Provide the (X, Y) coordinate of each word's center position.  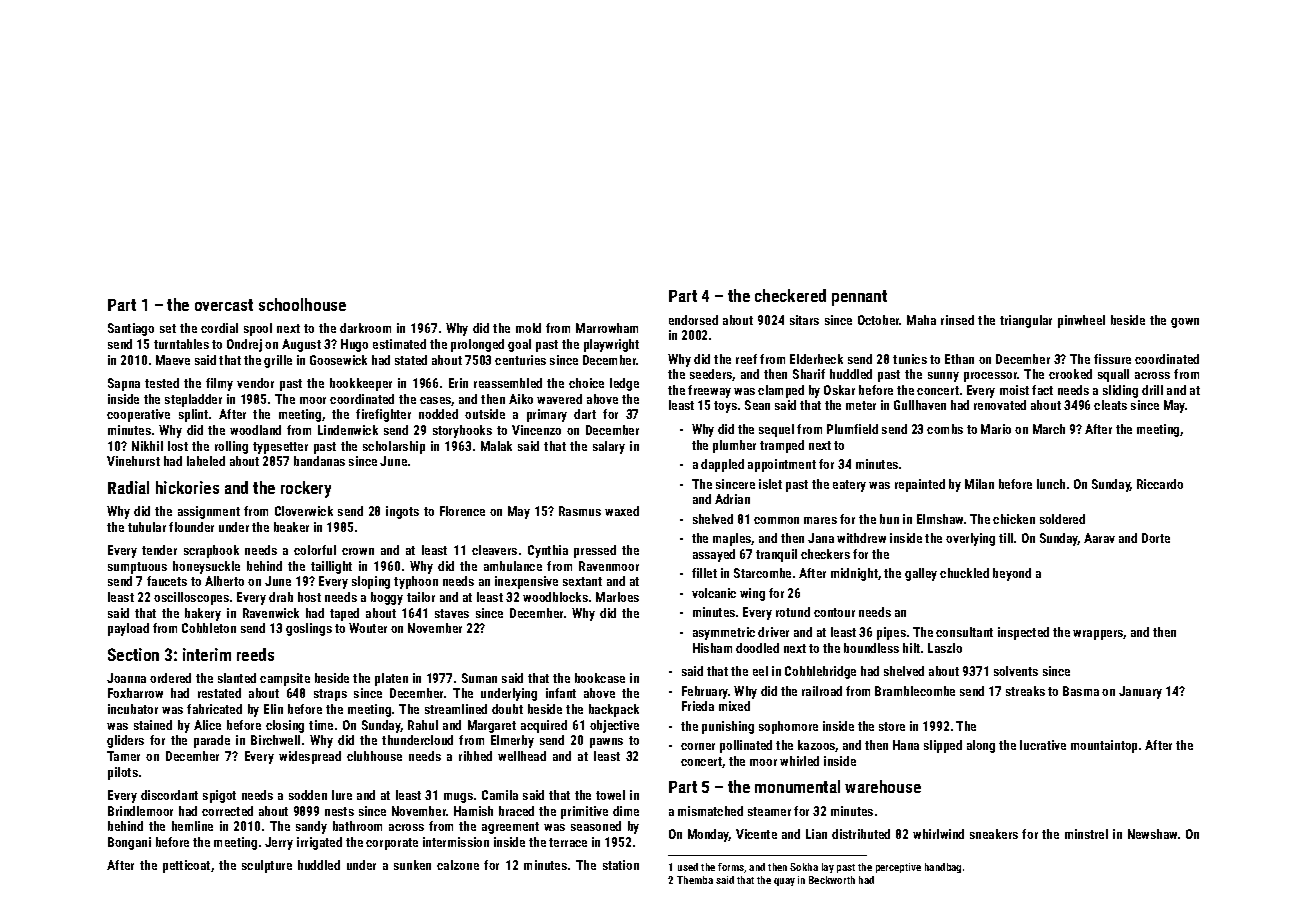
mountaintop (1104, 746)
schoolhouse (302, 304)
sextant (582, 581)
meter (861, 405)
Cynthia (548, 551)
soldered (1062, 519)
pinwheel (1081, 321)
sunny (943, 377)
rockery (306, 489)
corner (698, 746)
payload (128, 629)
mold (528, 328)
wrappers (1098, 635)
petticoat (186, 866)
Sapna (124, 384)
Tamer (123, 756)
